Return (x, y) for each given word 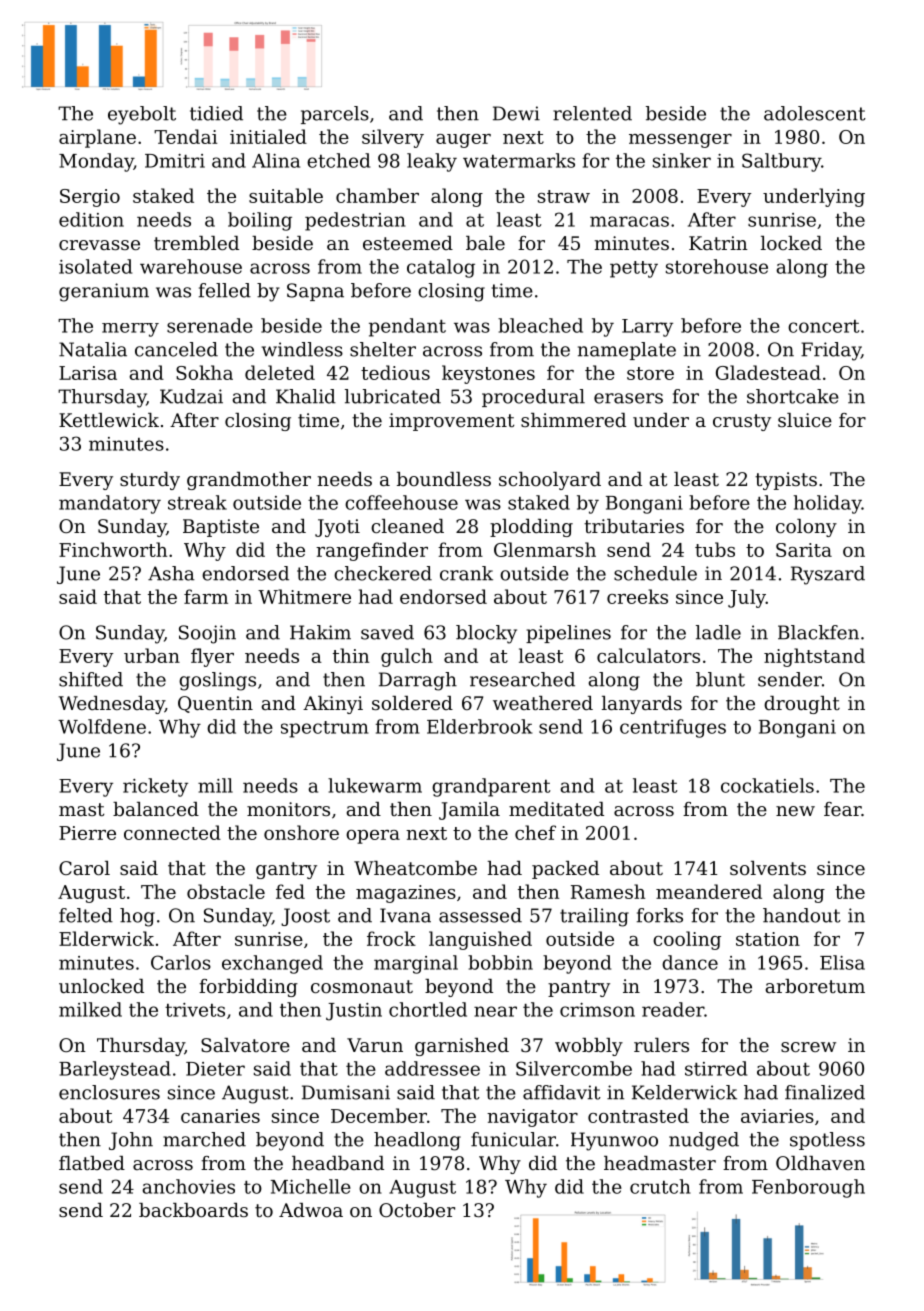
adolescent (815, 113)
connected (172, 832)
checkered (383, 573)
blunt (720, 679)
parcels (335, 115)
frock (391, 938)
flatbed (92, 1163)
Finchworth (113, 549)
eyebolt (142, 115)
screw (808, 1047)
